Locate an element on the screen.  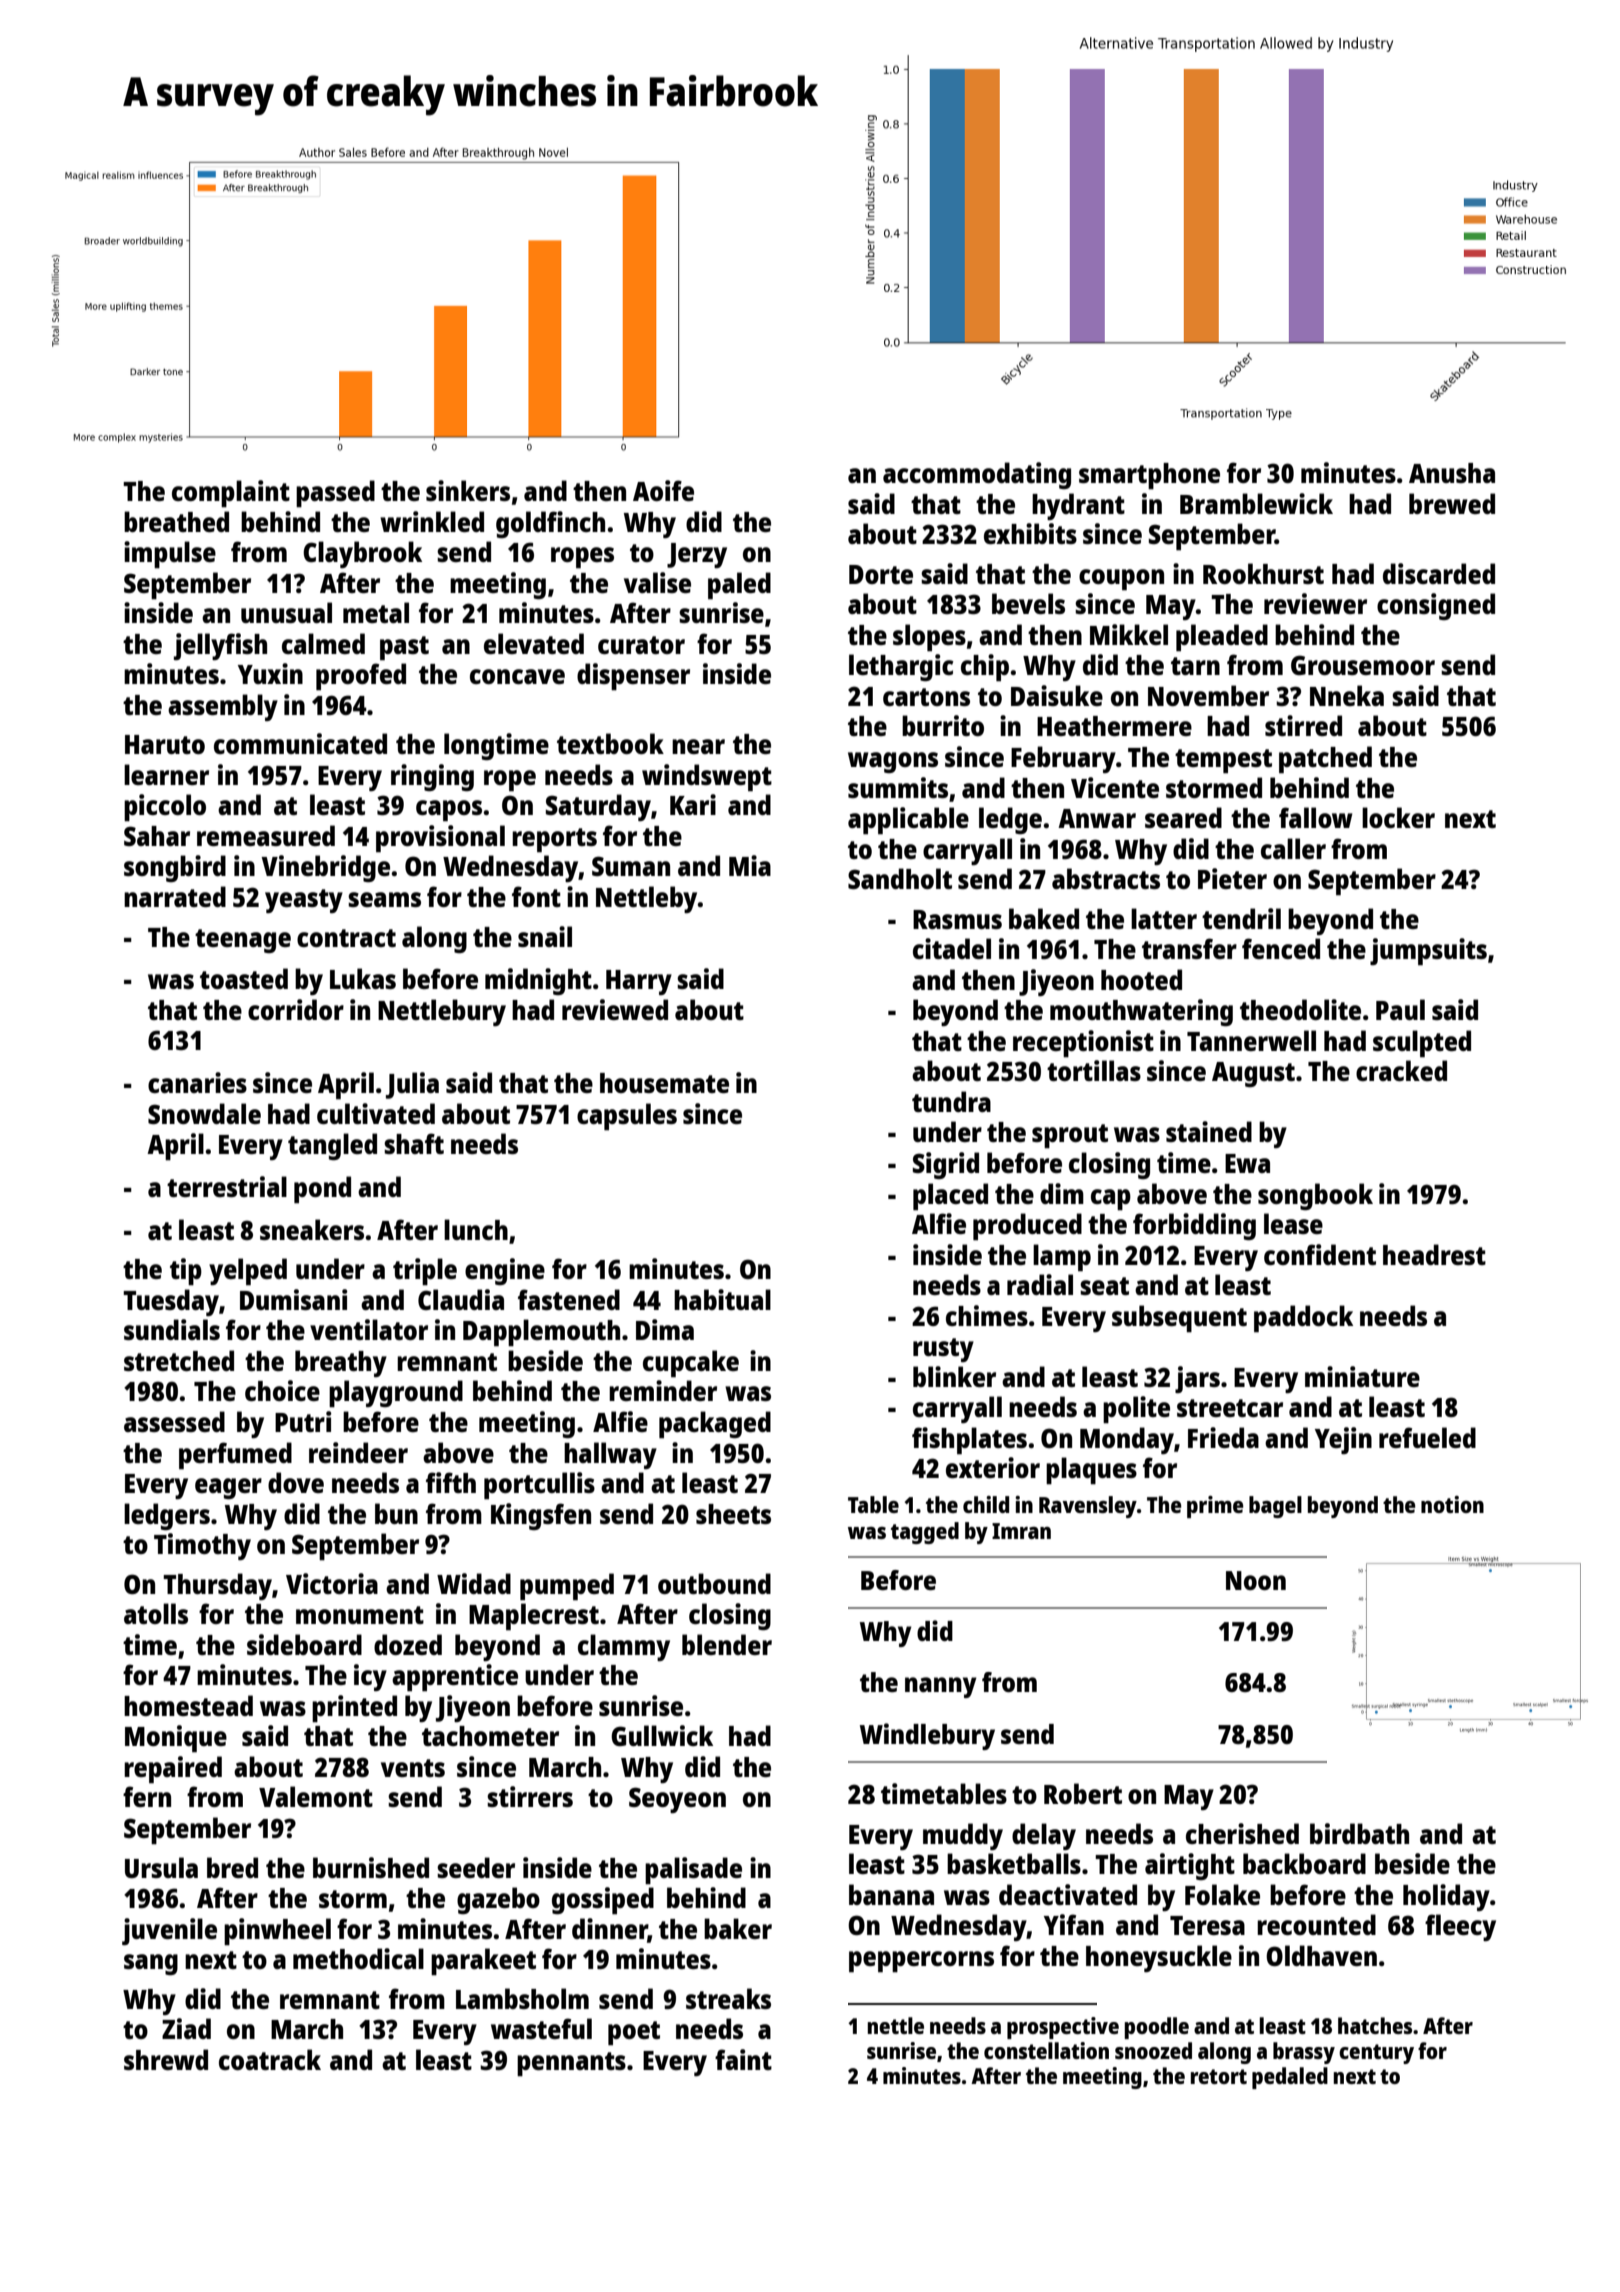
pennants is located at coordinates (571, 2064).
